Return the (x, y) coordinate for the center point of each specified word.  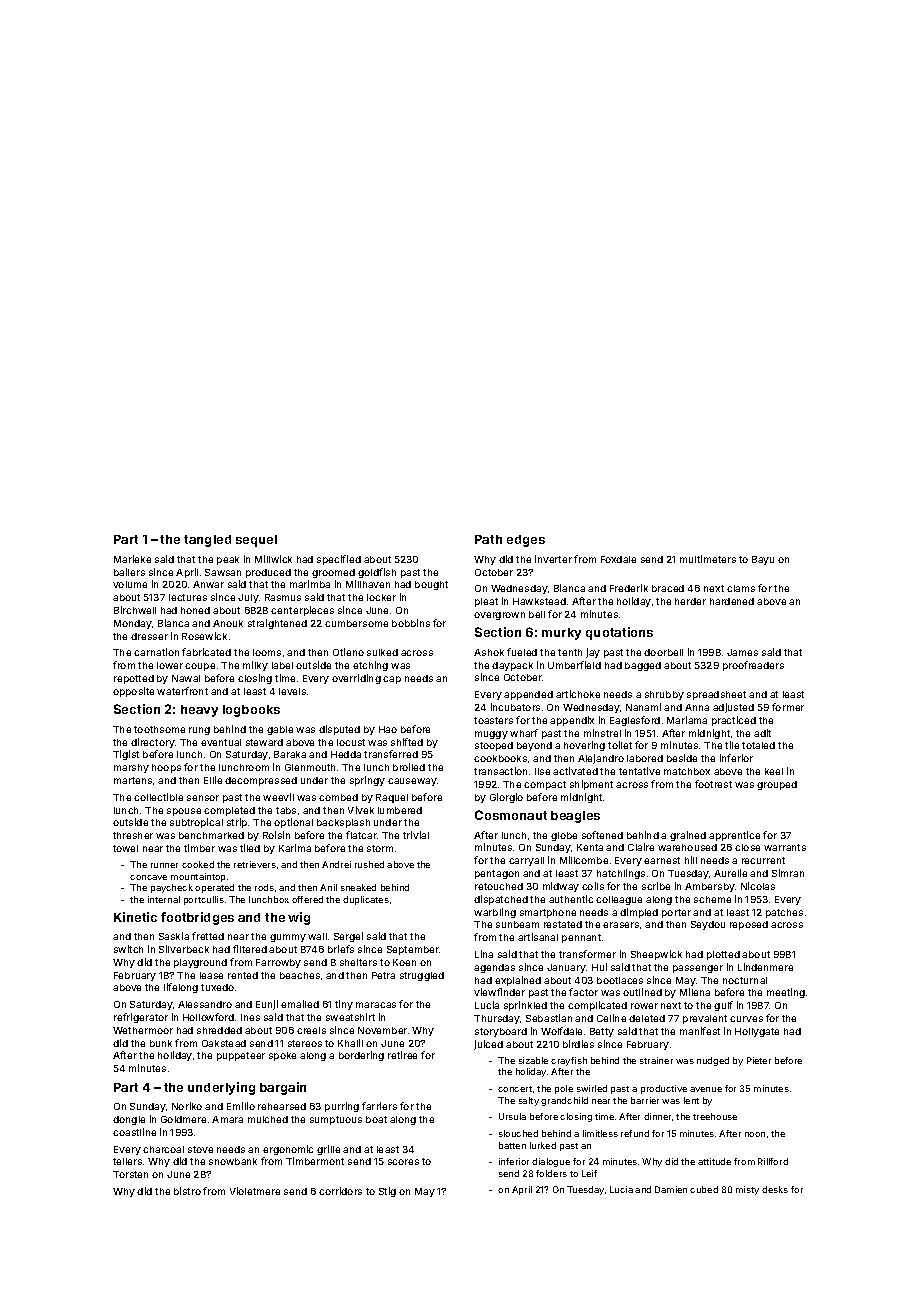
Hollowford (208, 1017)
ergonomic (288, 1150)
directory (153, 743)
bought (431, 585)
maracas (376, 1005)
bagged (643, 666)
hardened (732, 601)
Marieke (132, 559)
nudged (713, 1061)
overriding (356, 679)
